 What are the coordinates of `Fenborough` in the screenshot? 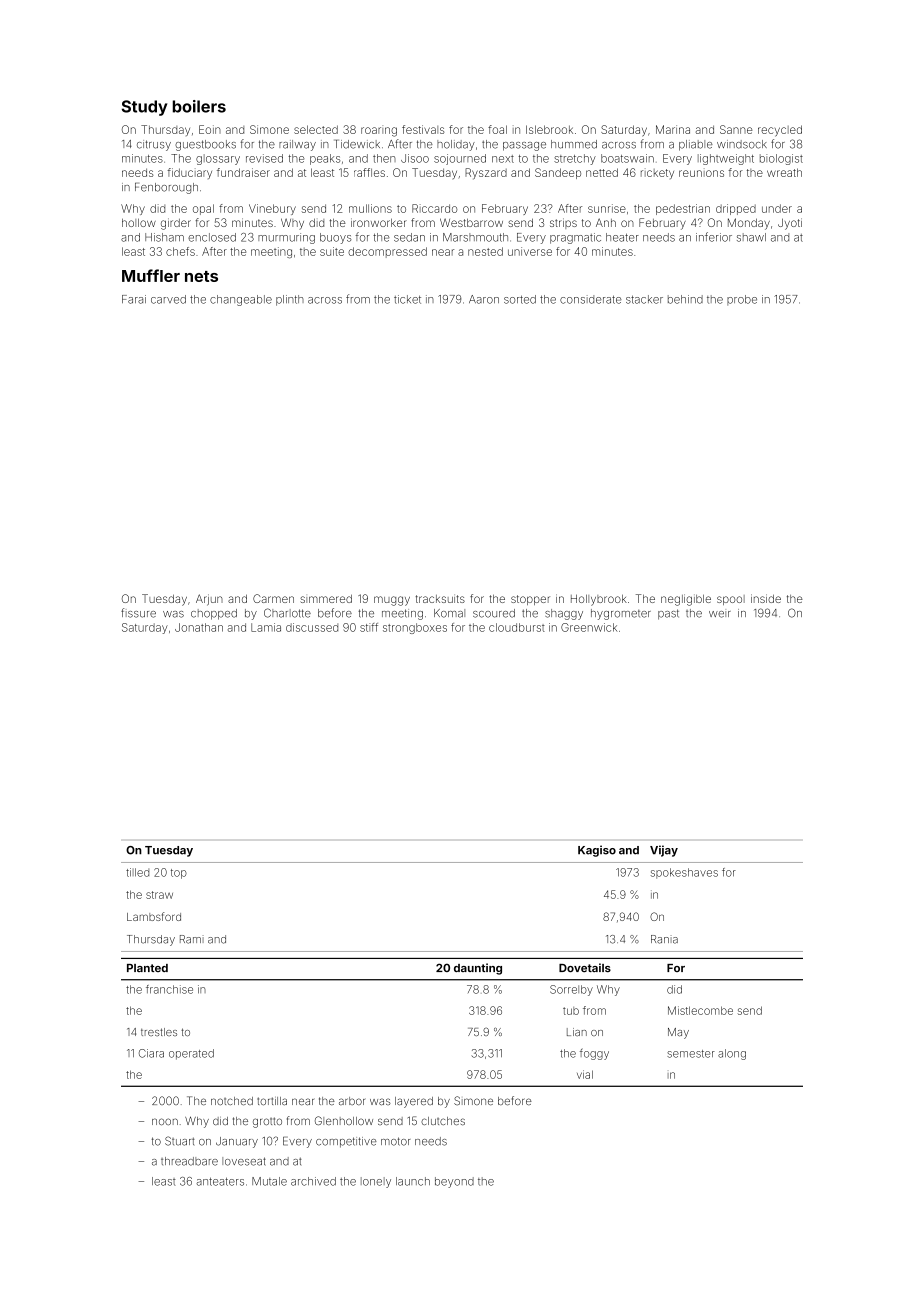 It's located at (166, 188).
